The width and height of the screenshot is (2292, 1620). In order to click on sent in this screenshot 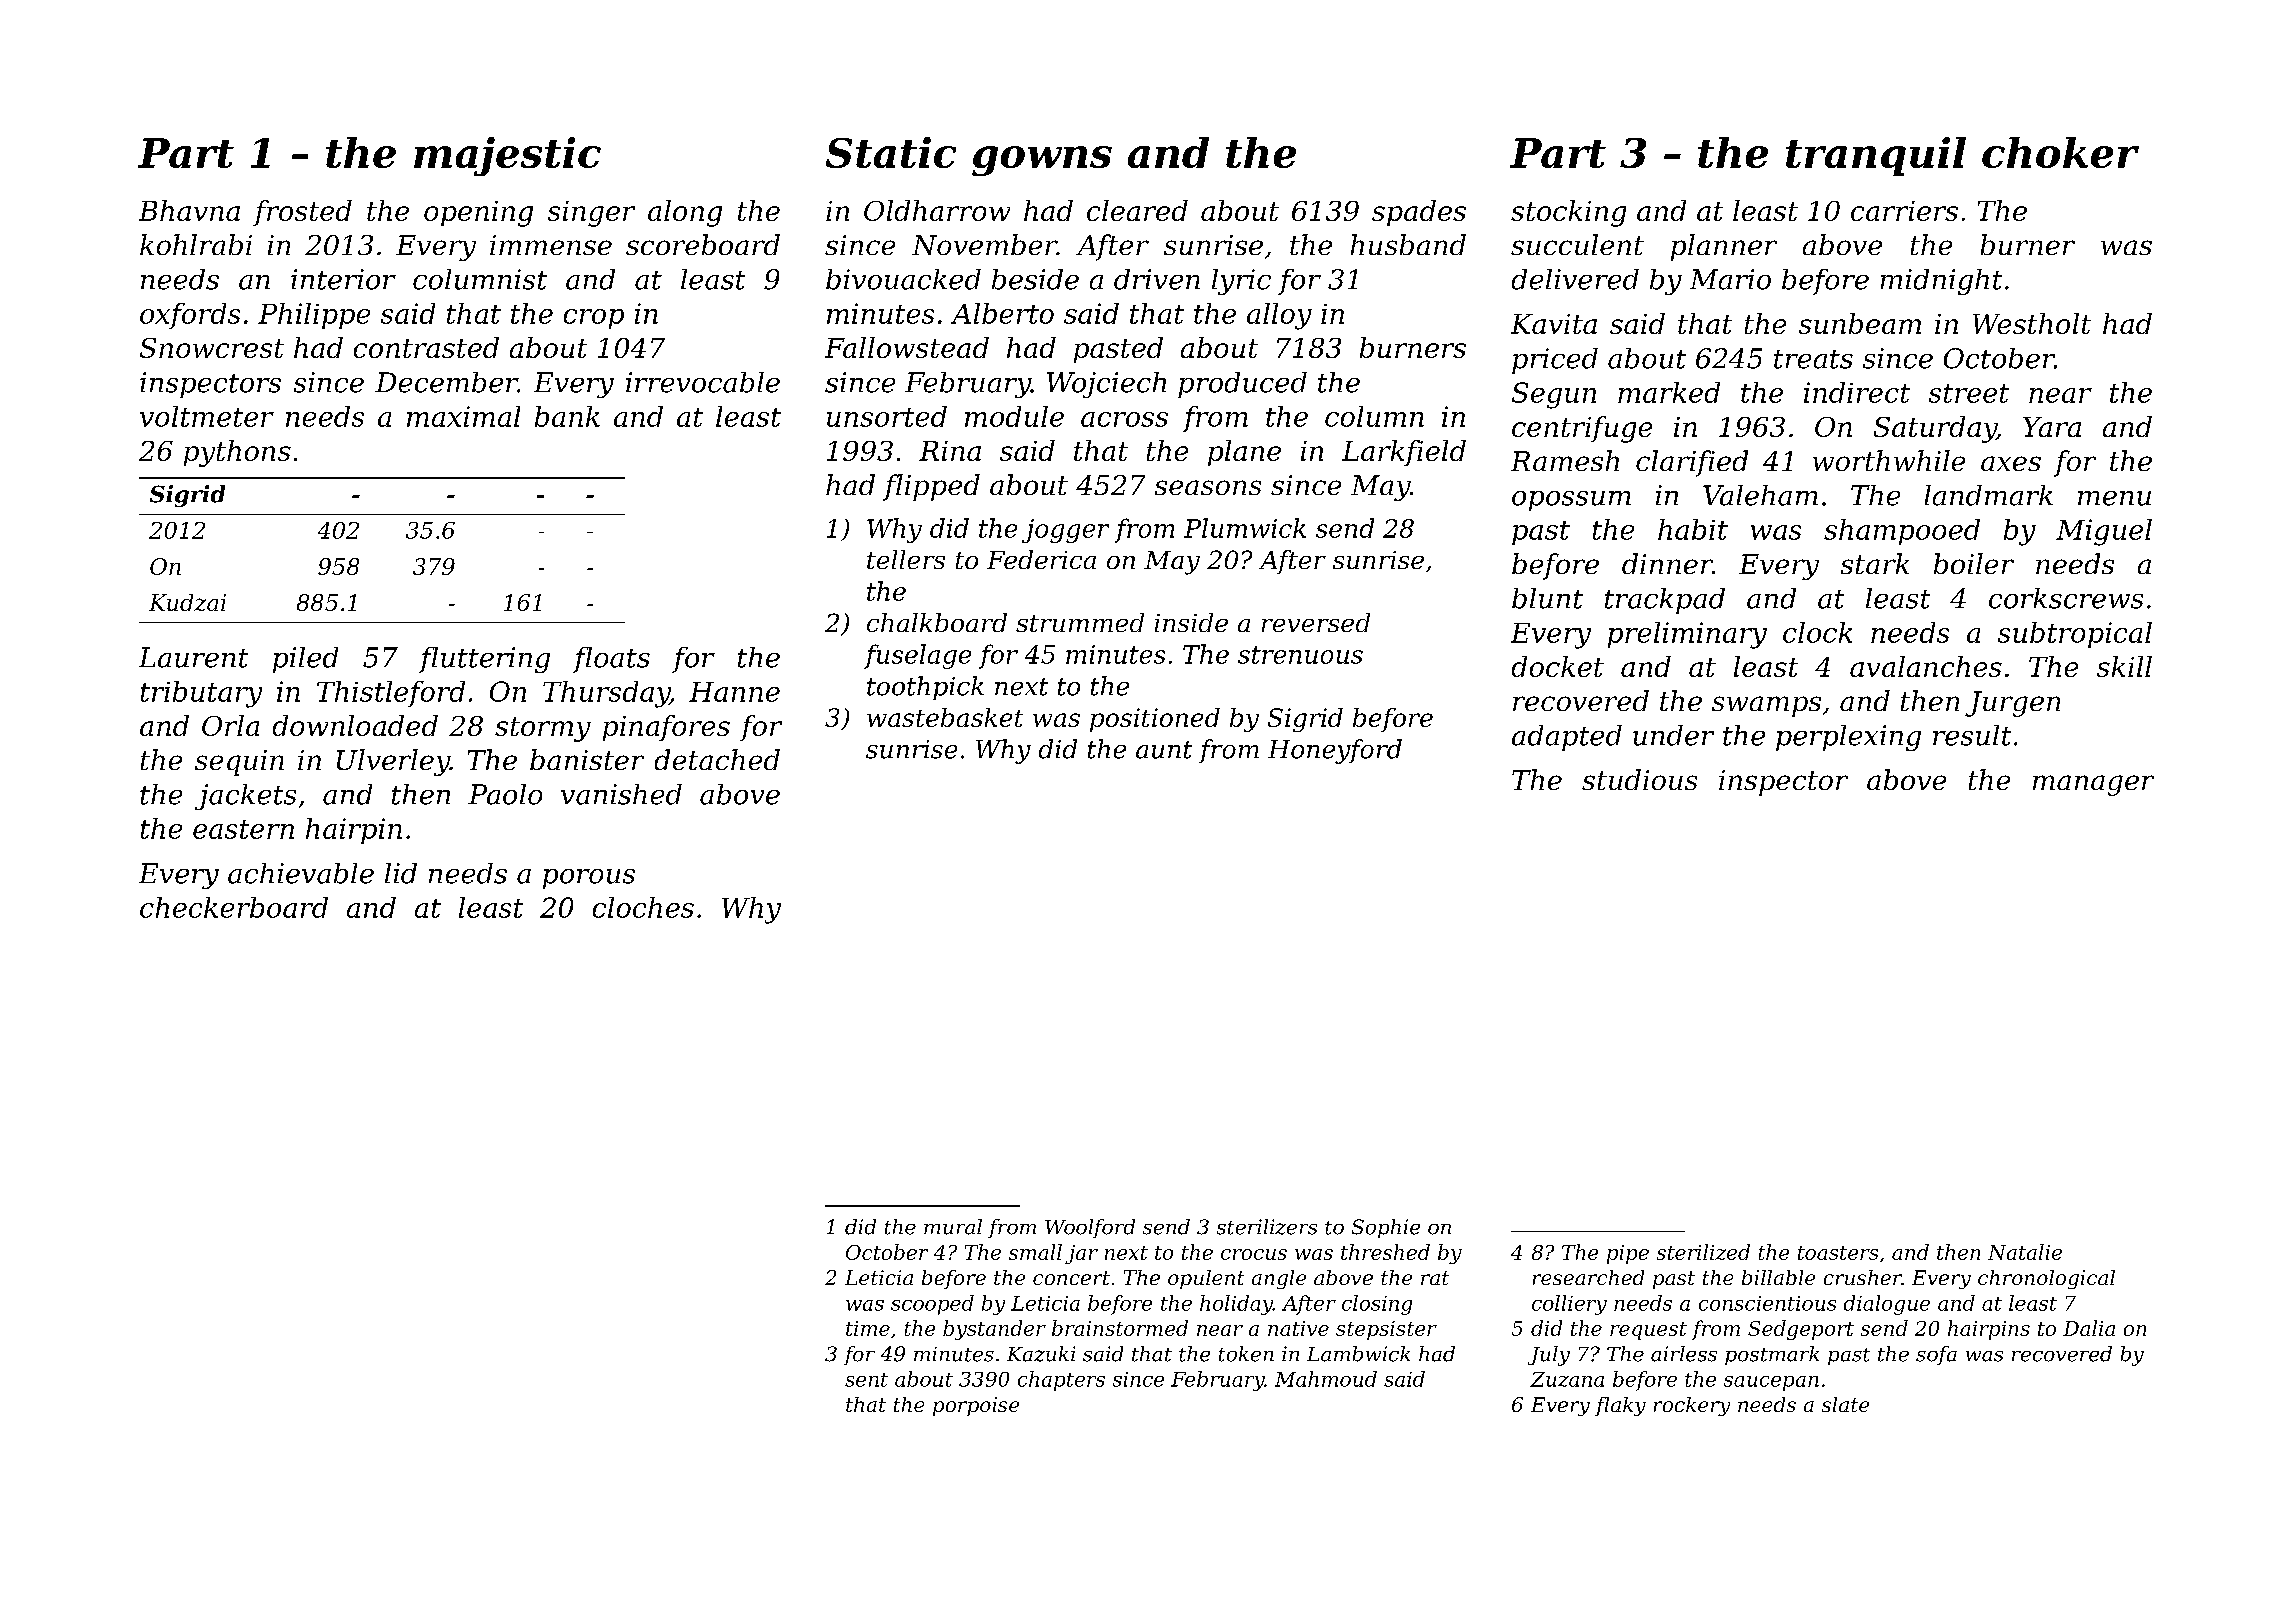, I will do `click(866, 1380)`.
